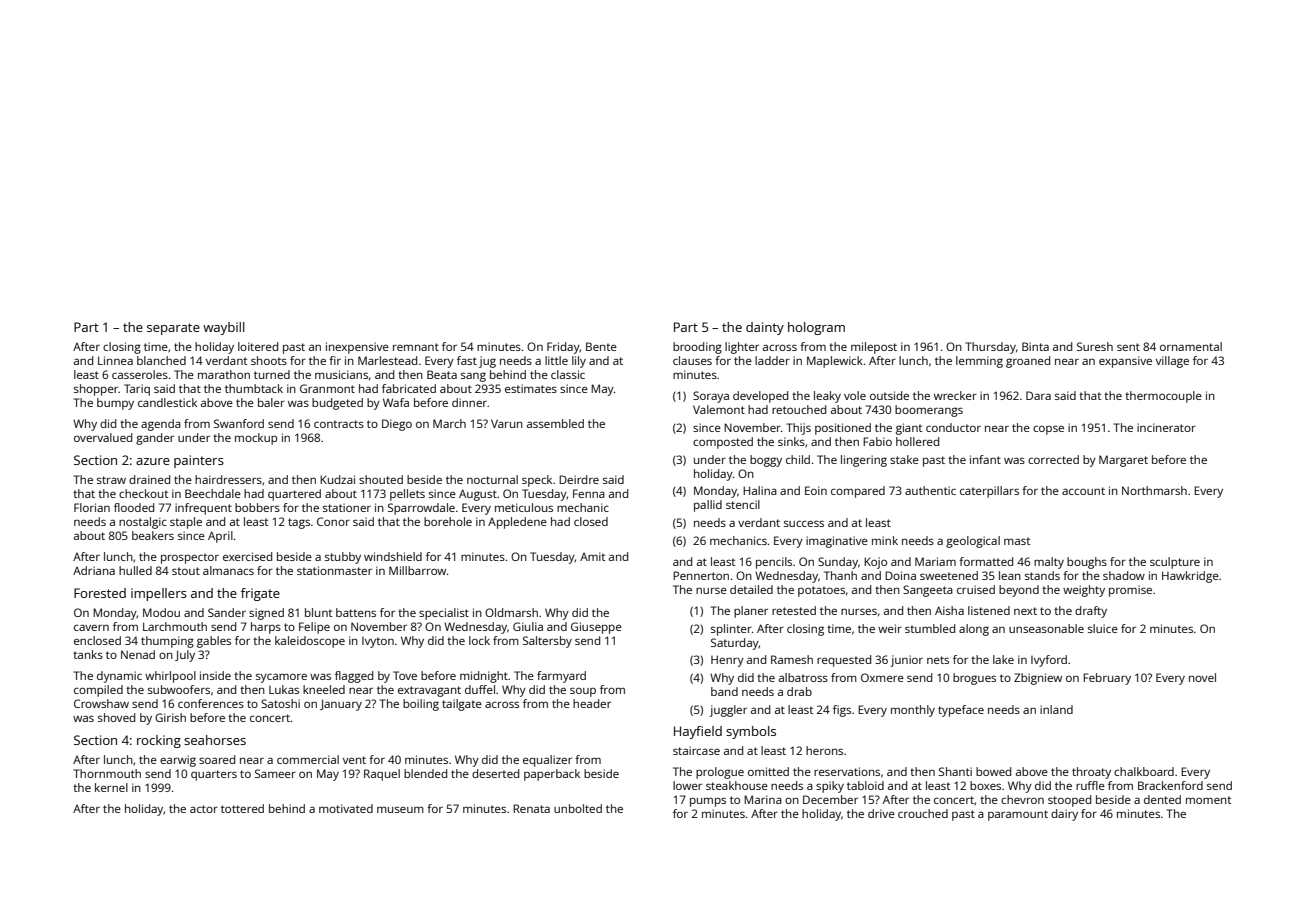 This screenshot has width=1308, height=924. Describe the element at coordinates (563, 348) in the screenshot. I see `Friday` at that location.
